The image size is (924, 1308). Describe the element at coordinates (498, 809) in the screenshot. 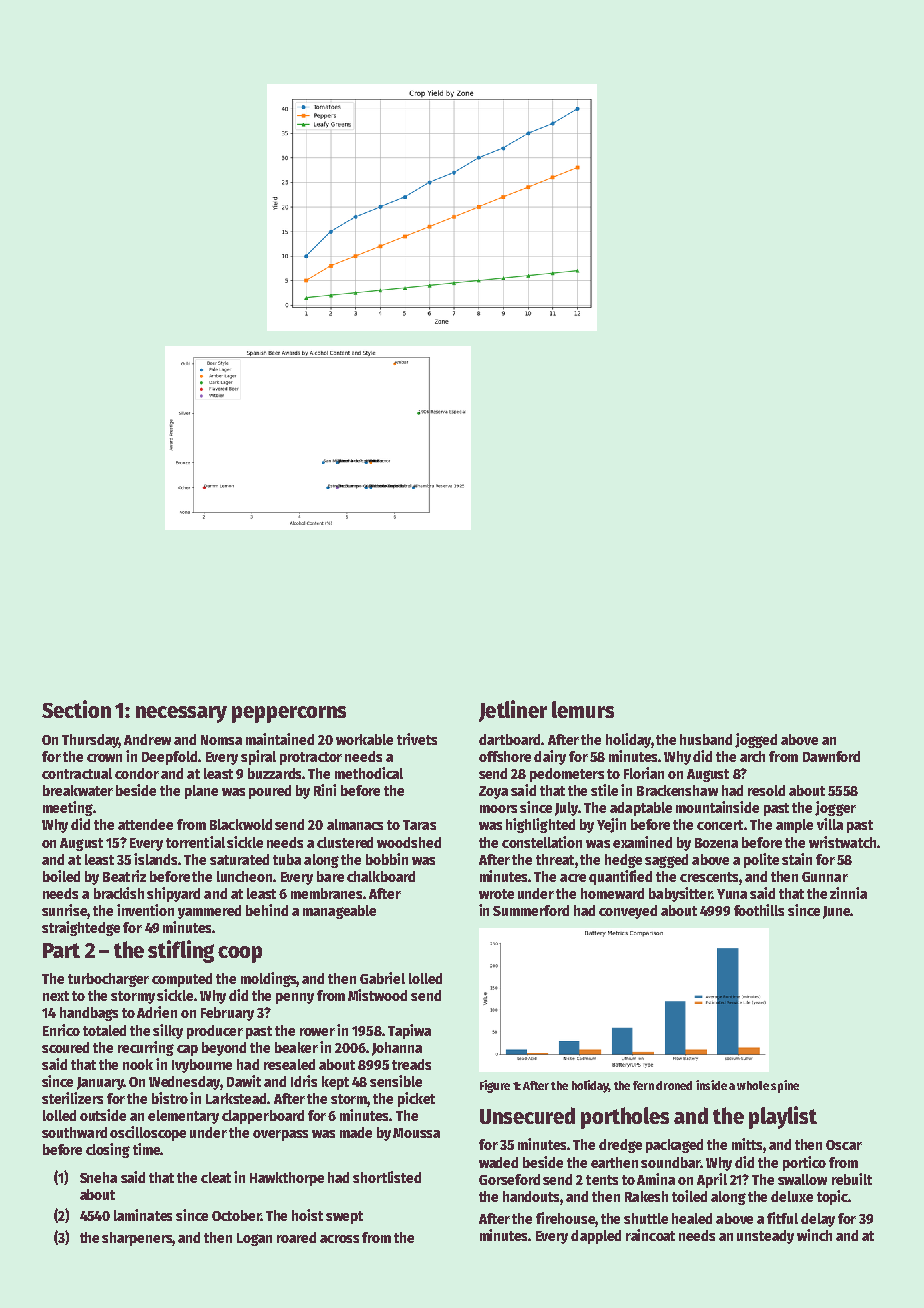

I see `moors` at that location.
